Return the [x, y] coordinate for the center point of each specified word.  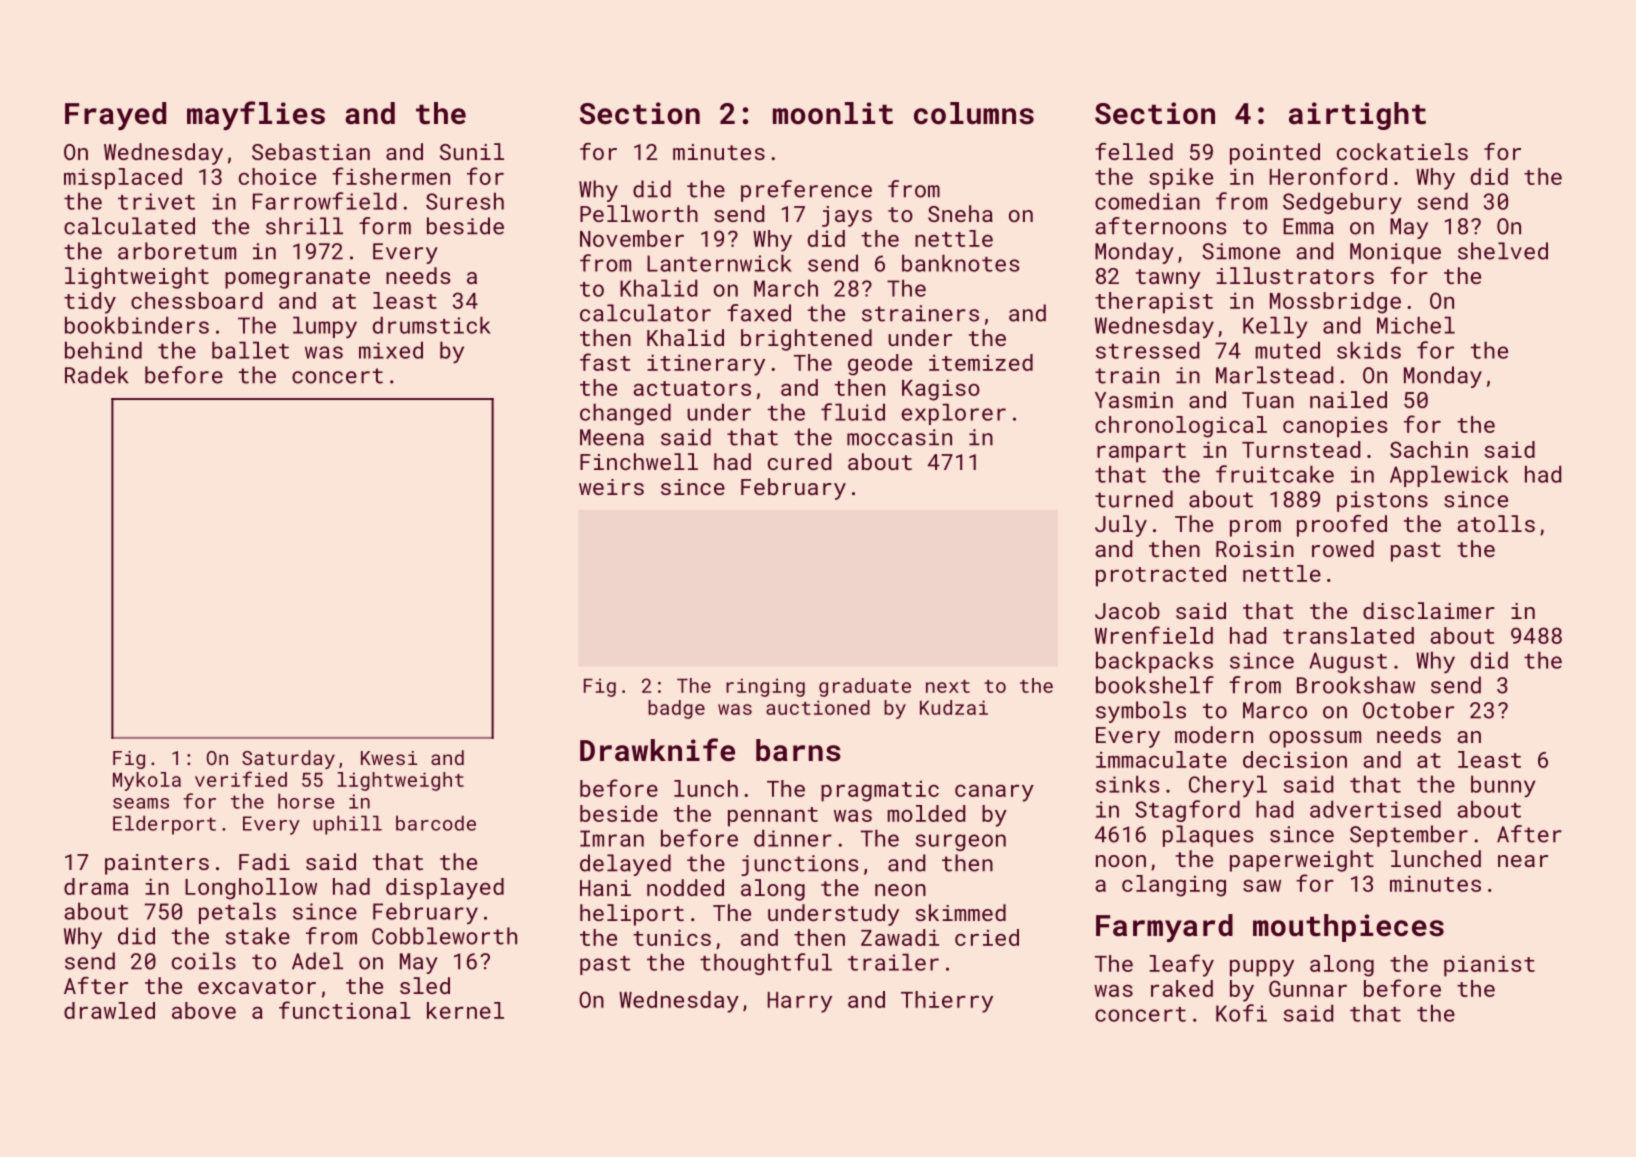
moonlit [833, 113]
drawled [109, 1010]
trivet [156, 201]
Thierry [947, 1002]
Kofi [1241, 1013]
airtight [1357, 116]
